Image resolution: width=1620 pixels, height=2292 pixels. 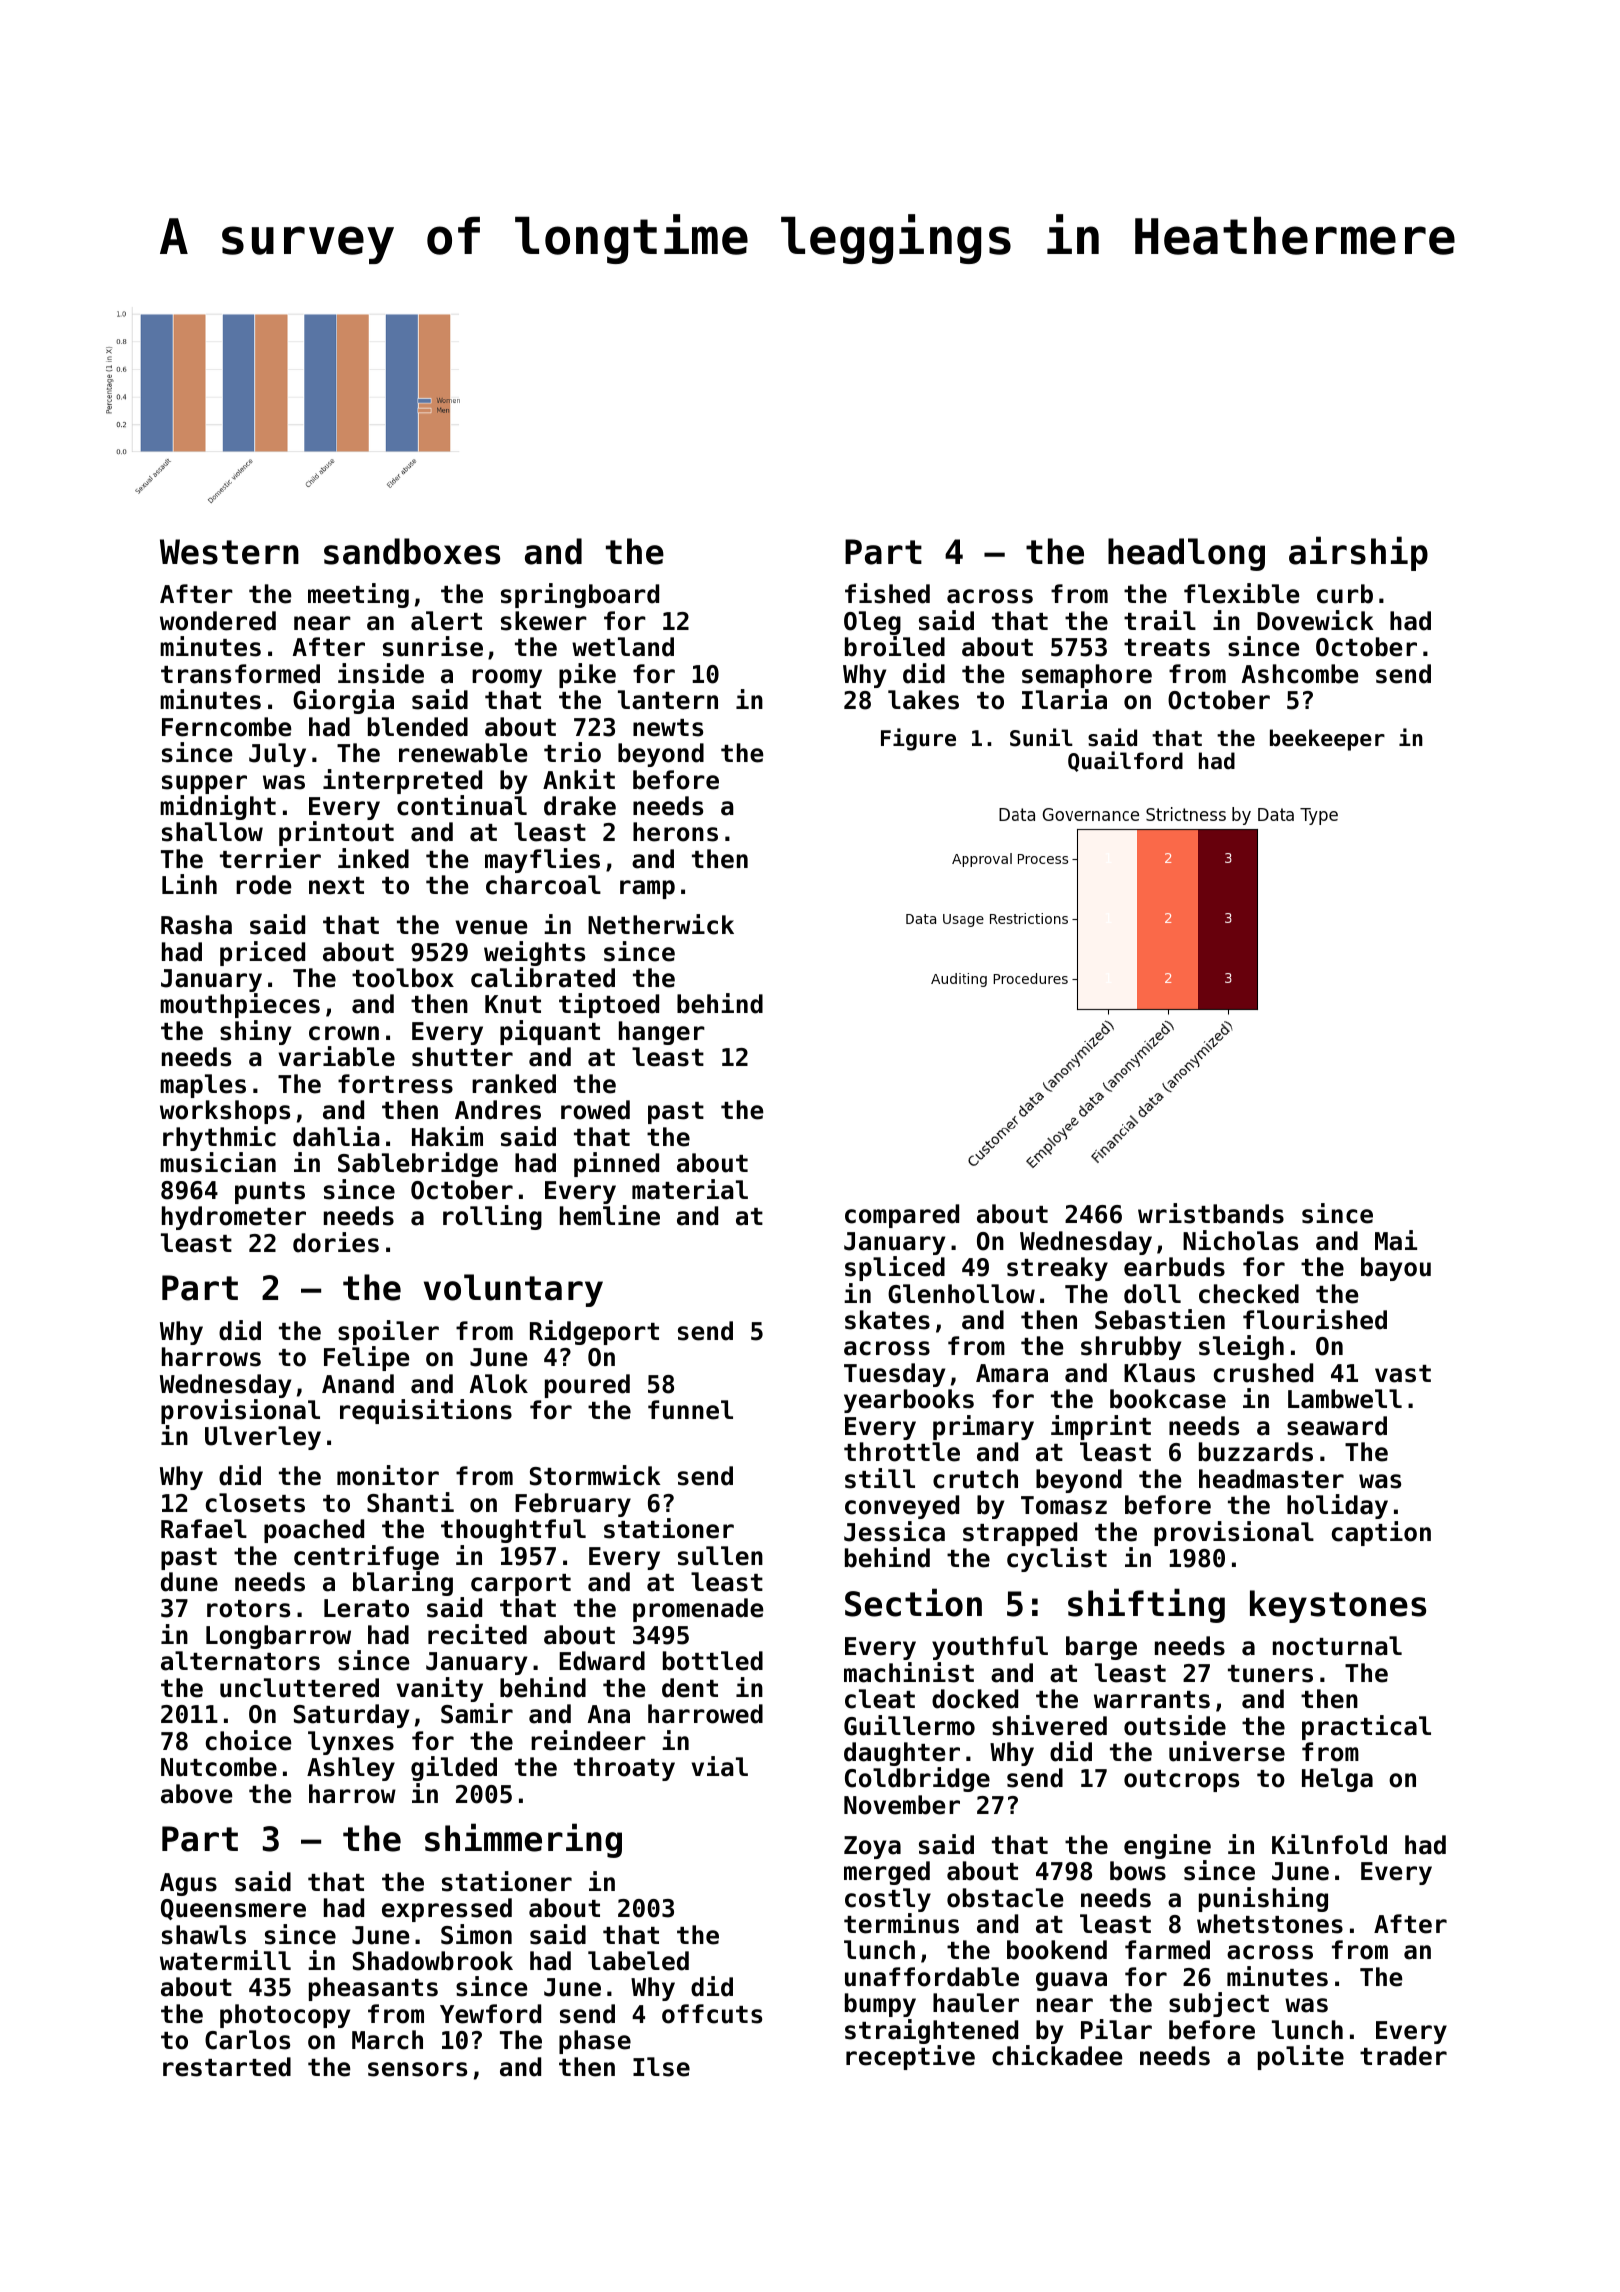 I want to click on sensors, so click(x=417, y=2069).
